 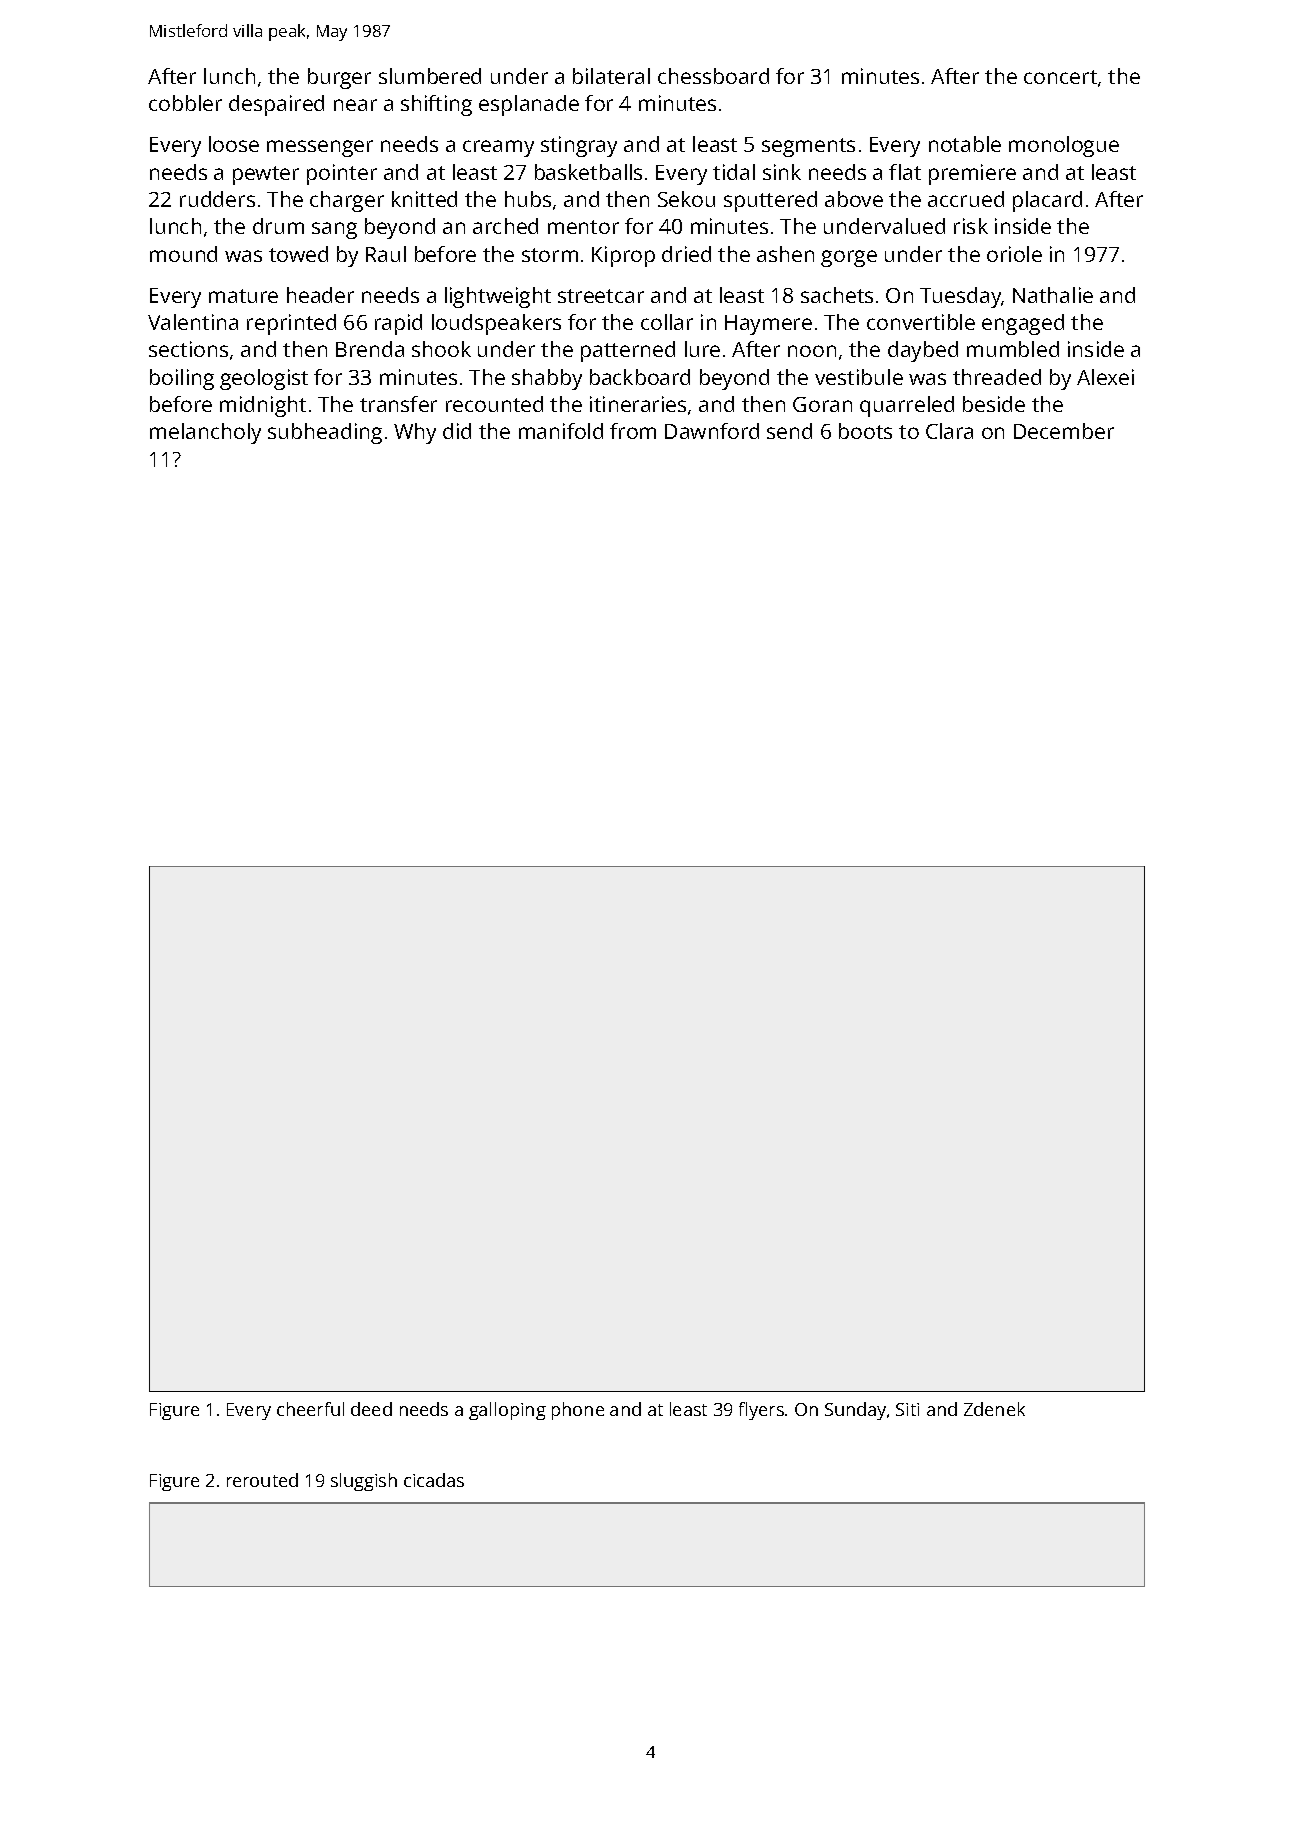 What do you see at coordinates (205, 433) in the document?
I see `melancholy` at bounding box center [205, 433].
